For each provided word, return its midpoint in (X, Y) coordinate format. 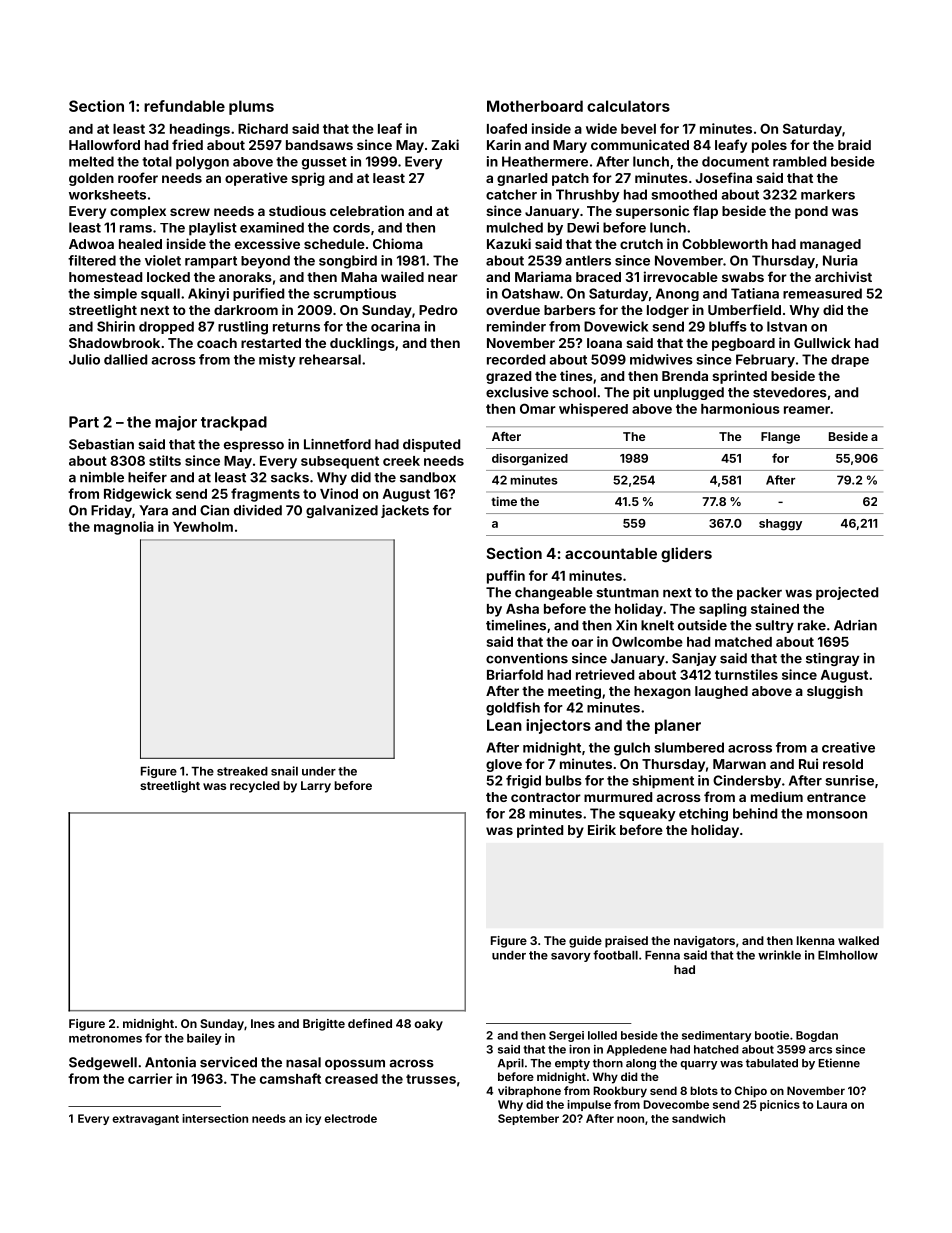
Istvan (787, 326)
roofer (138, 177)
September (528, 1119)
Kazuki (509, 243)
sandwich (698, 1118)
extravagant (145, 1120)
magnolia (124, 528)
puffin (506, 577)
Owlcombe (647, 641)
